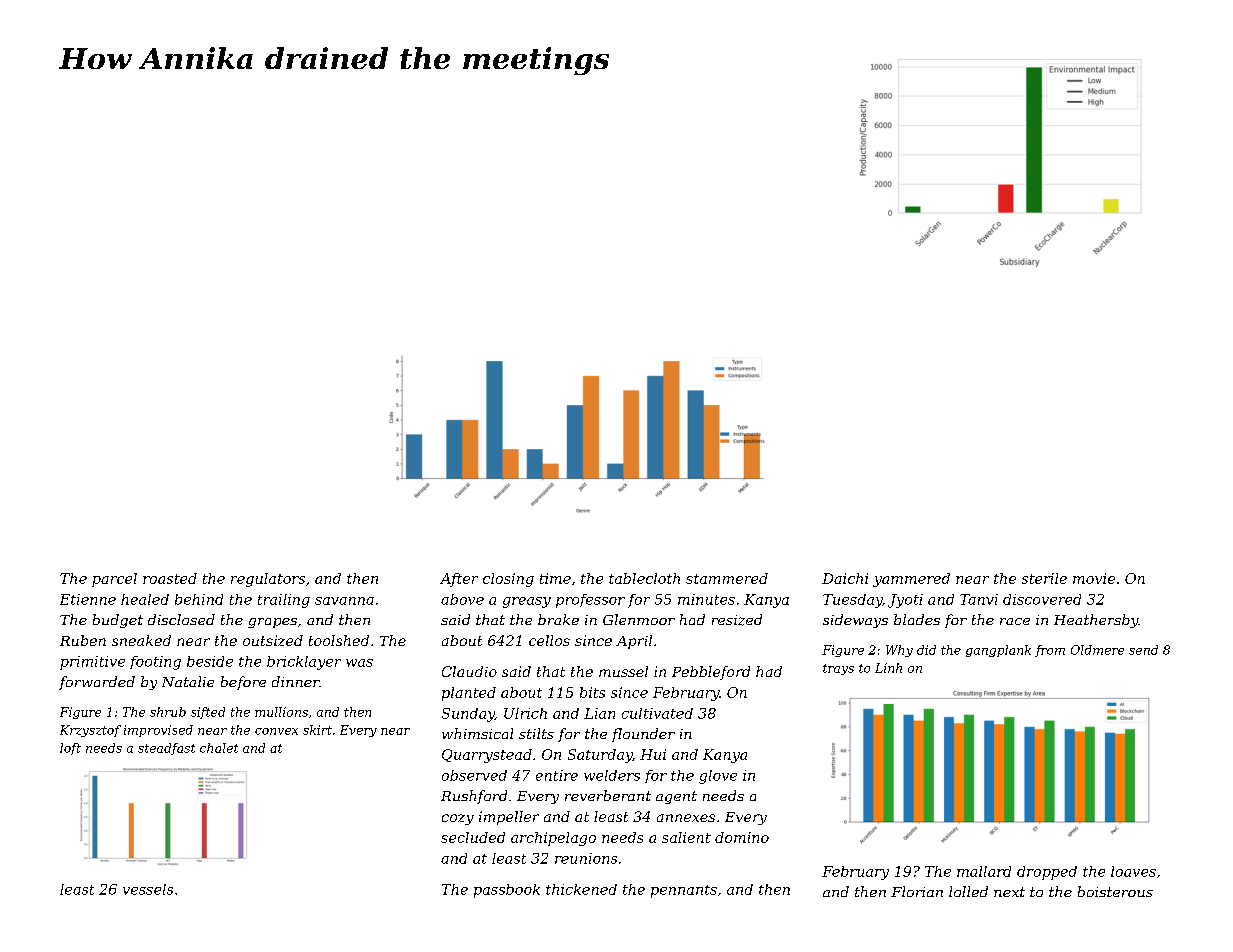  Describe the element at coordinates (359, 663) in the image. I see `was` at that location.
